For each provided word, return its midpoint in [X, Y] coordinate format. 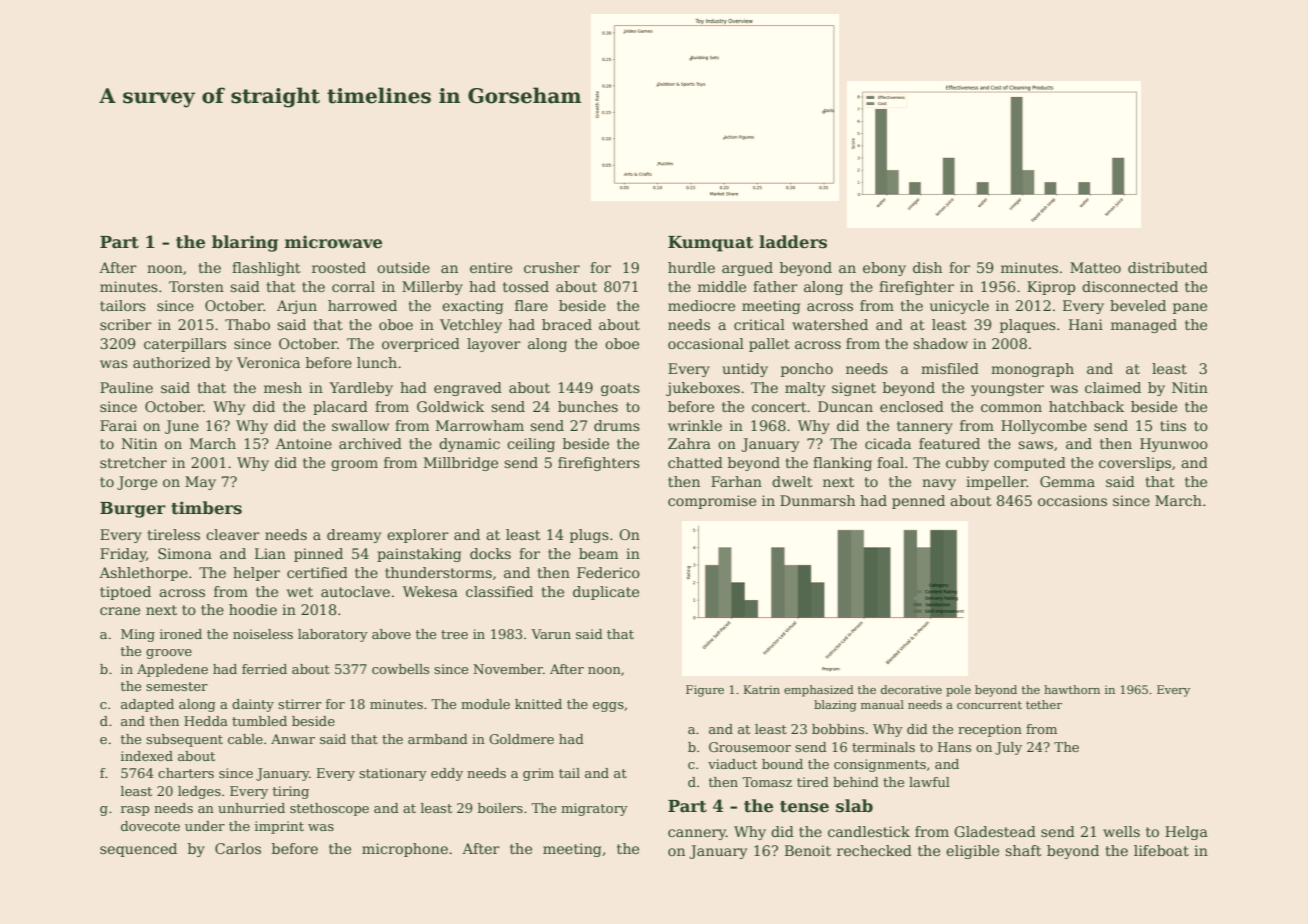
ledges [199, 792]
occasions [1072, 500]
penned [918, 502]
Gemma [1067, 481]
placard [340, 408]
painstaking [419, 555]
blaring [245, 243]
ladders [793, 242]
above [391, 634]
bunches [588, 406]
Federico [608, 572]
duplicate [606, 593]
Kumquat [710, 244]
